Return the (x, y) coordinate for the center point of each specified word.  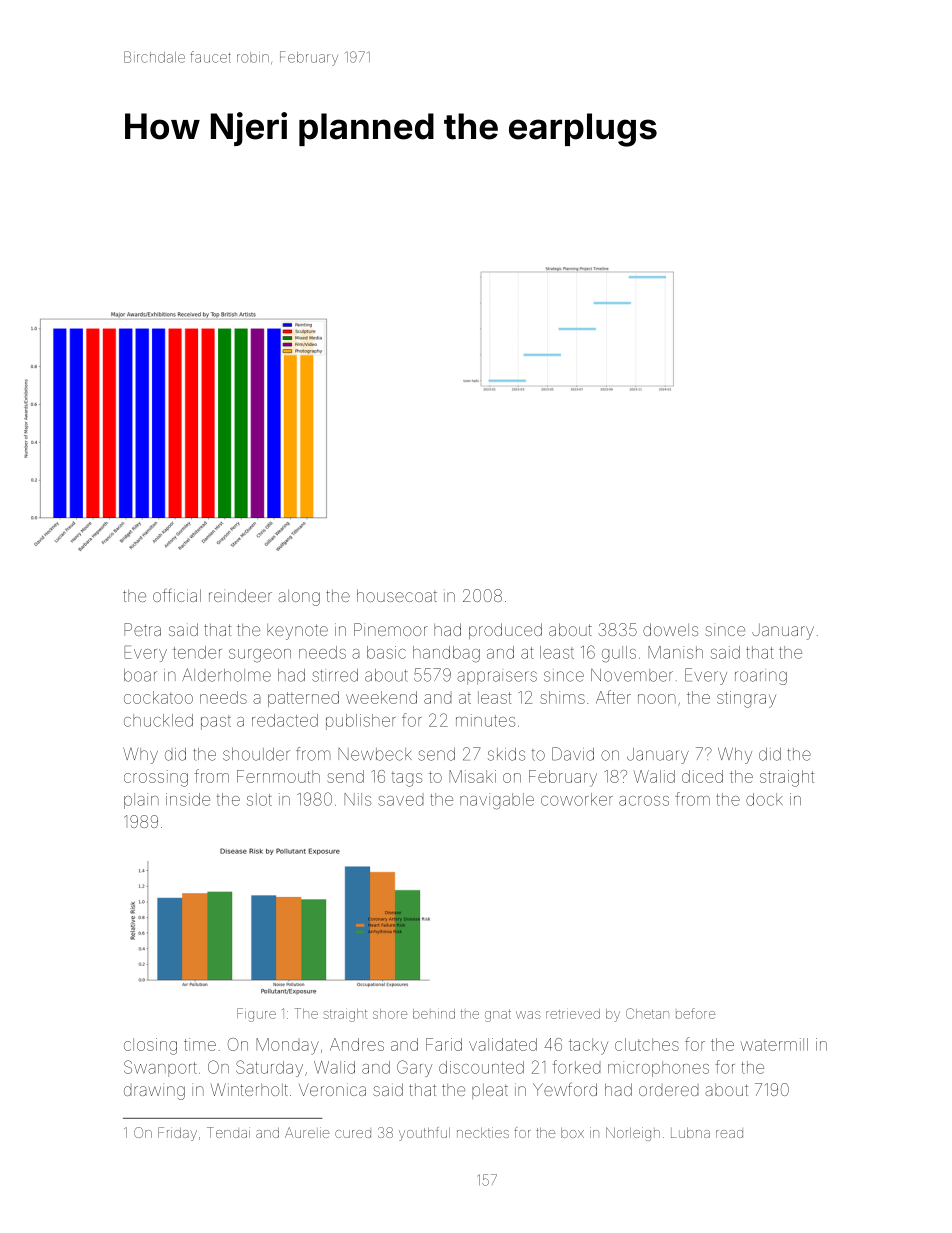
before (695, 1013)
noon (657, 699)
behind (434, 1014)
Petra (142, 629)
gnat (498, 1015)
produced (505, 631)
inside (188, 799)
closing (150, 1046)
